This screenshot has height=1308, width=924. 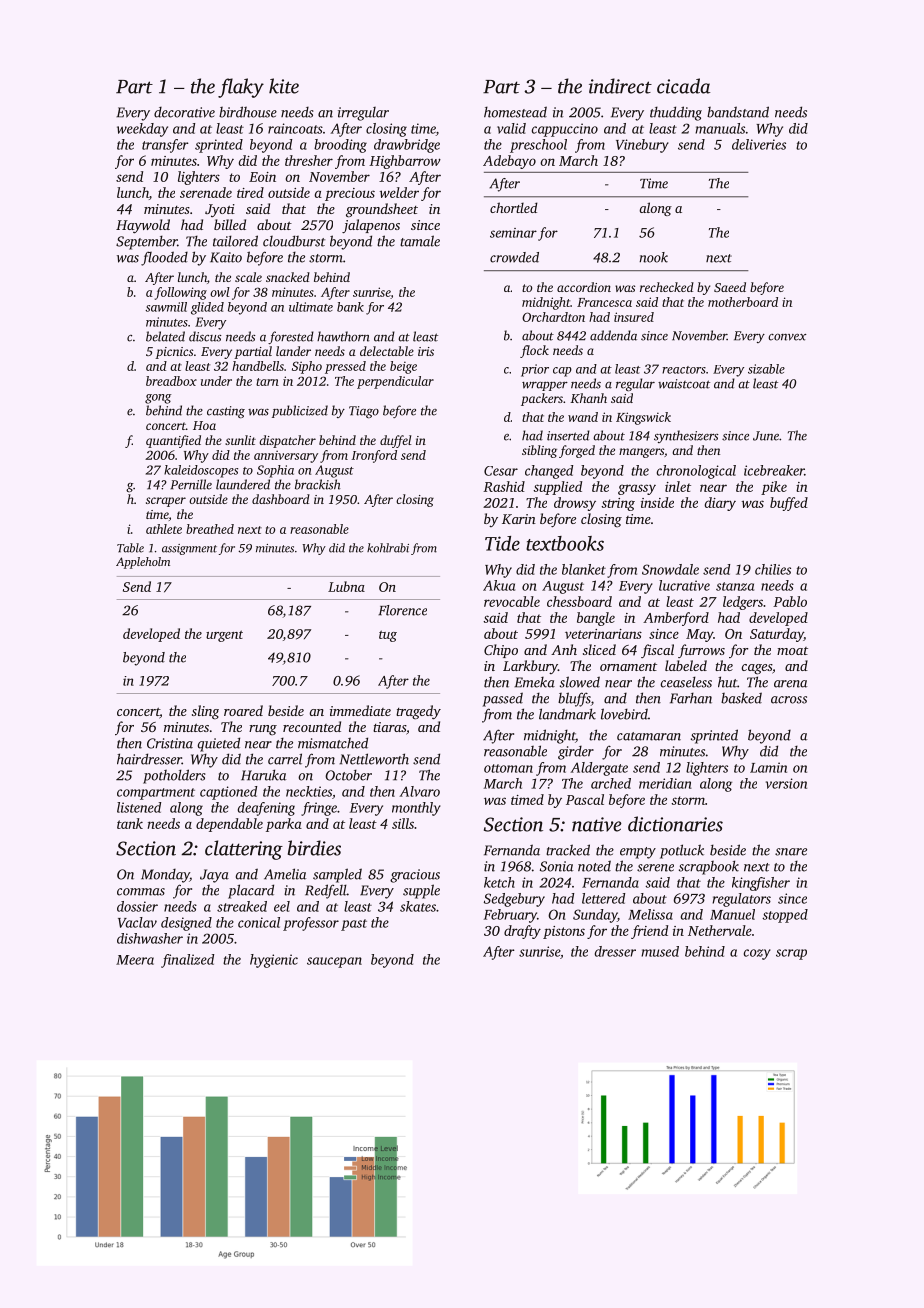 I want to click on bank, so click(x=350, y=307).
